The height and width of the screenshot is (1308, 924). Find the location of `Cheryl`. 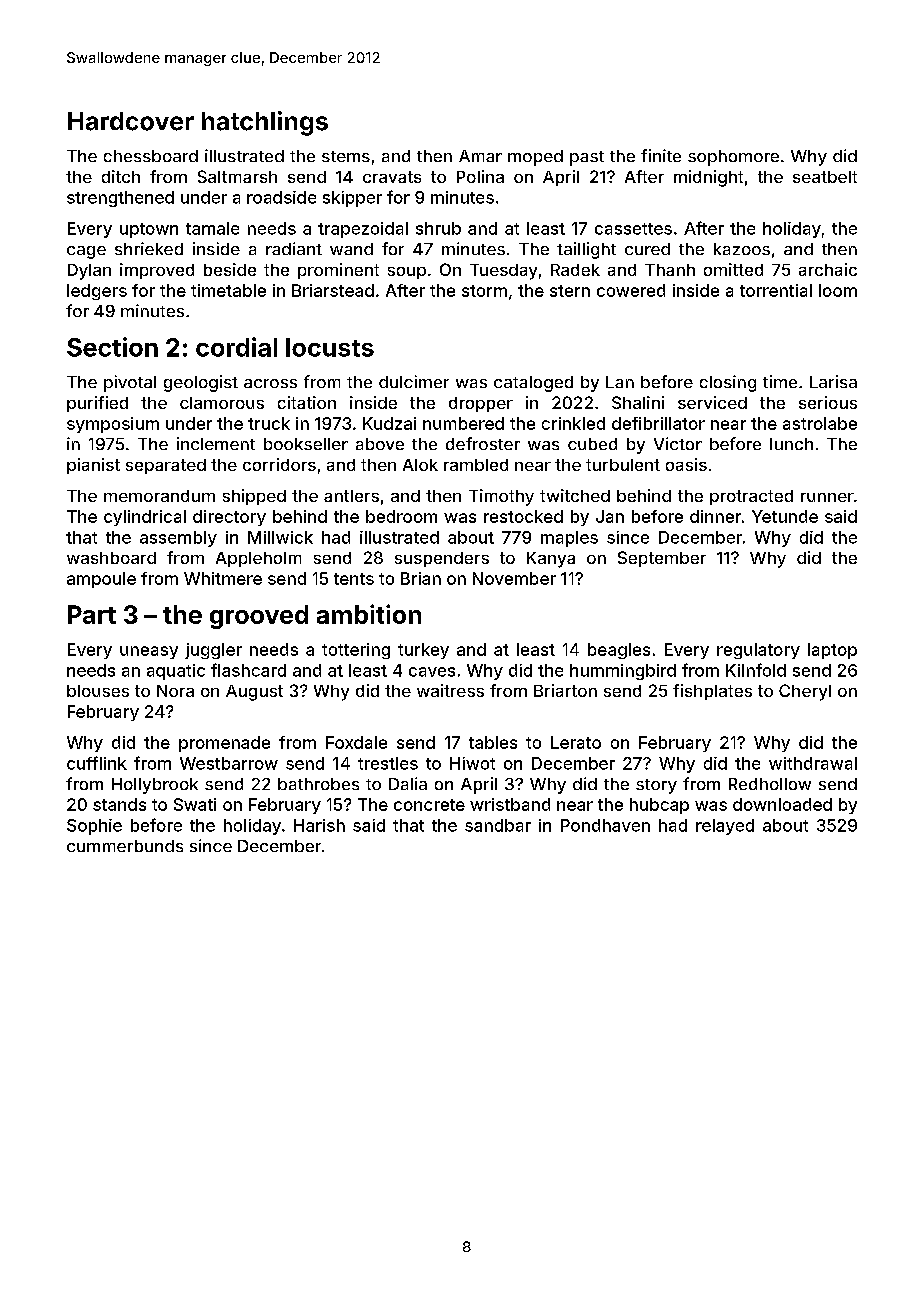

Cheryl is located at coordinates (805, 692).
